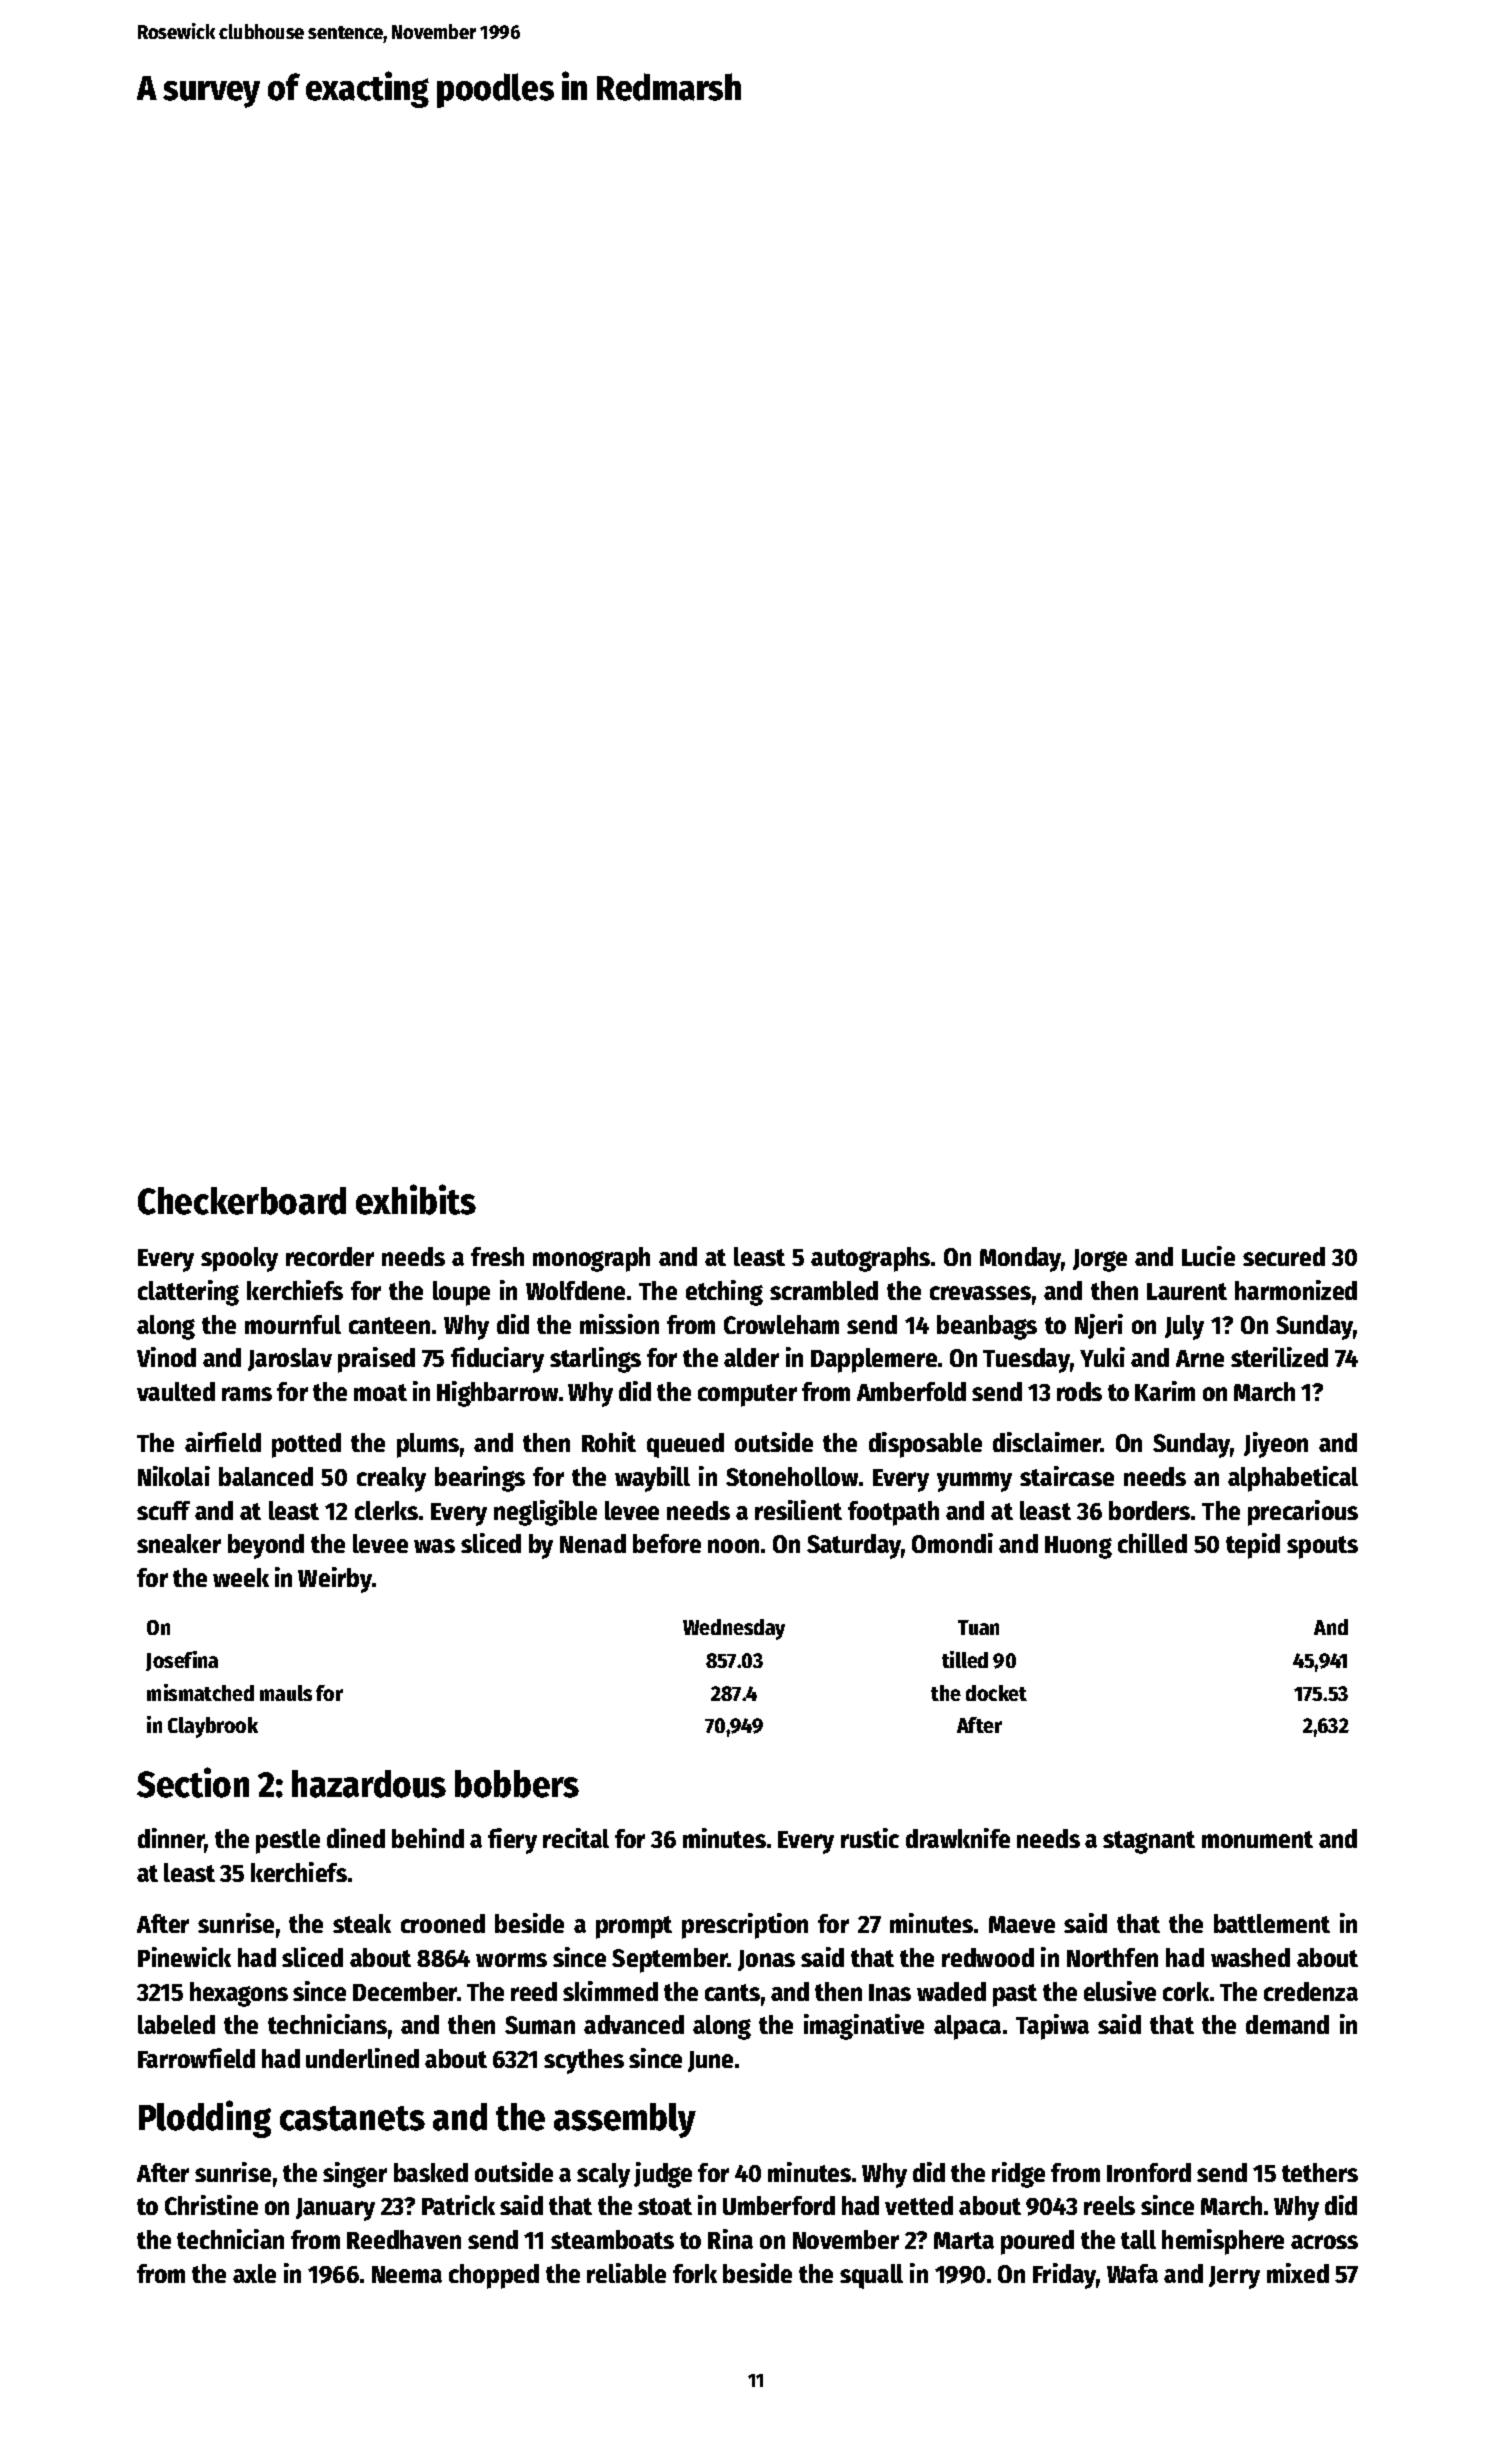 This screenshot has height=2464, width=1496. Describe the element at coordinates (386, 1510) in the screenshot. I see `clerks` at that location.
